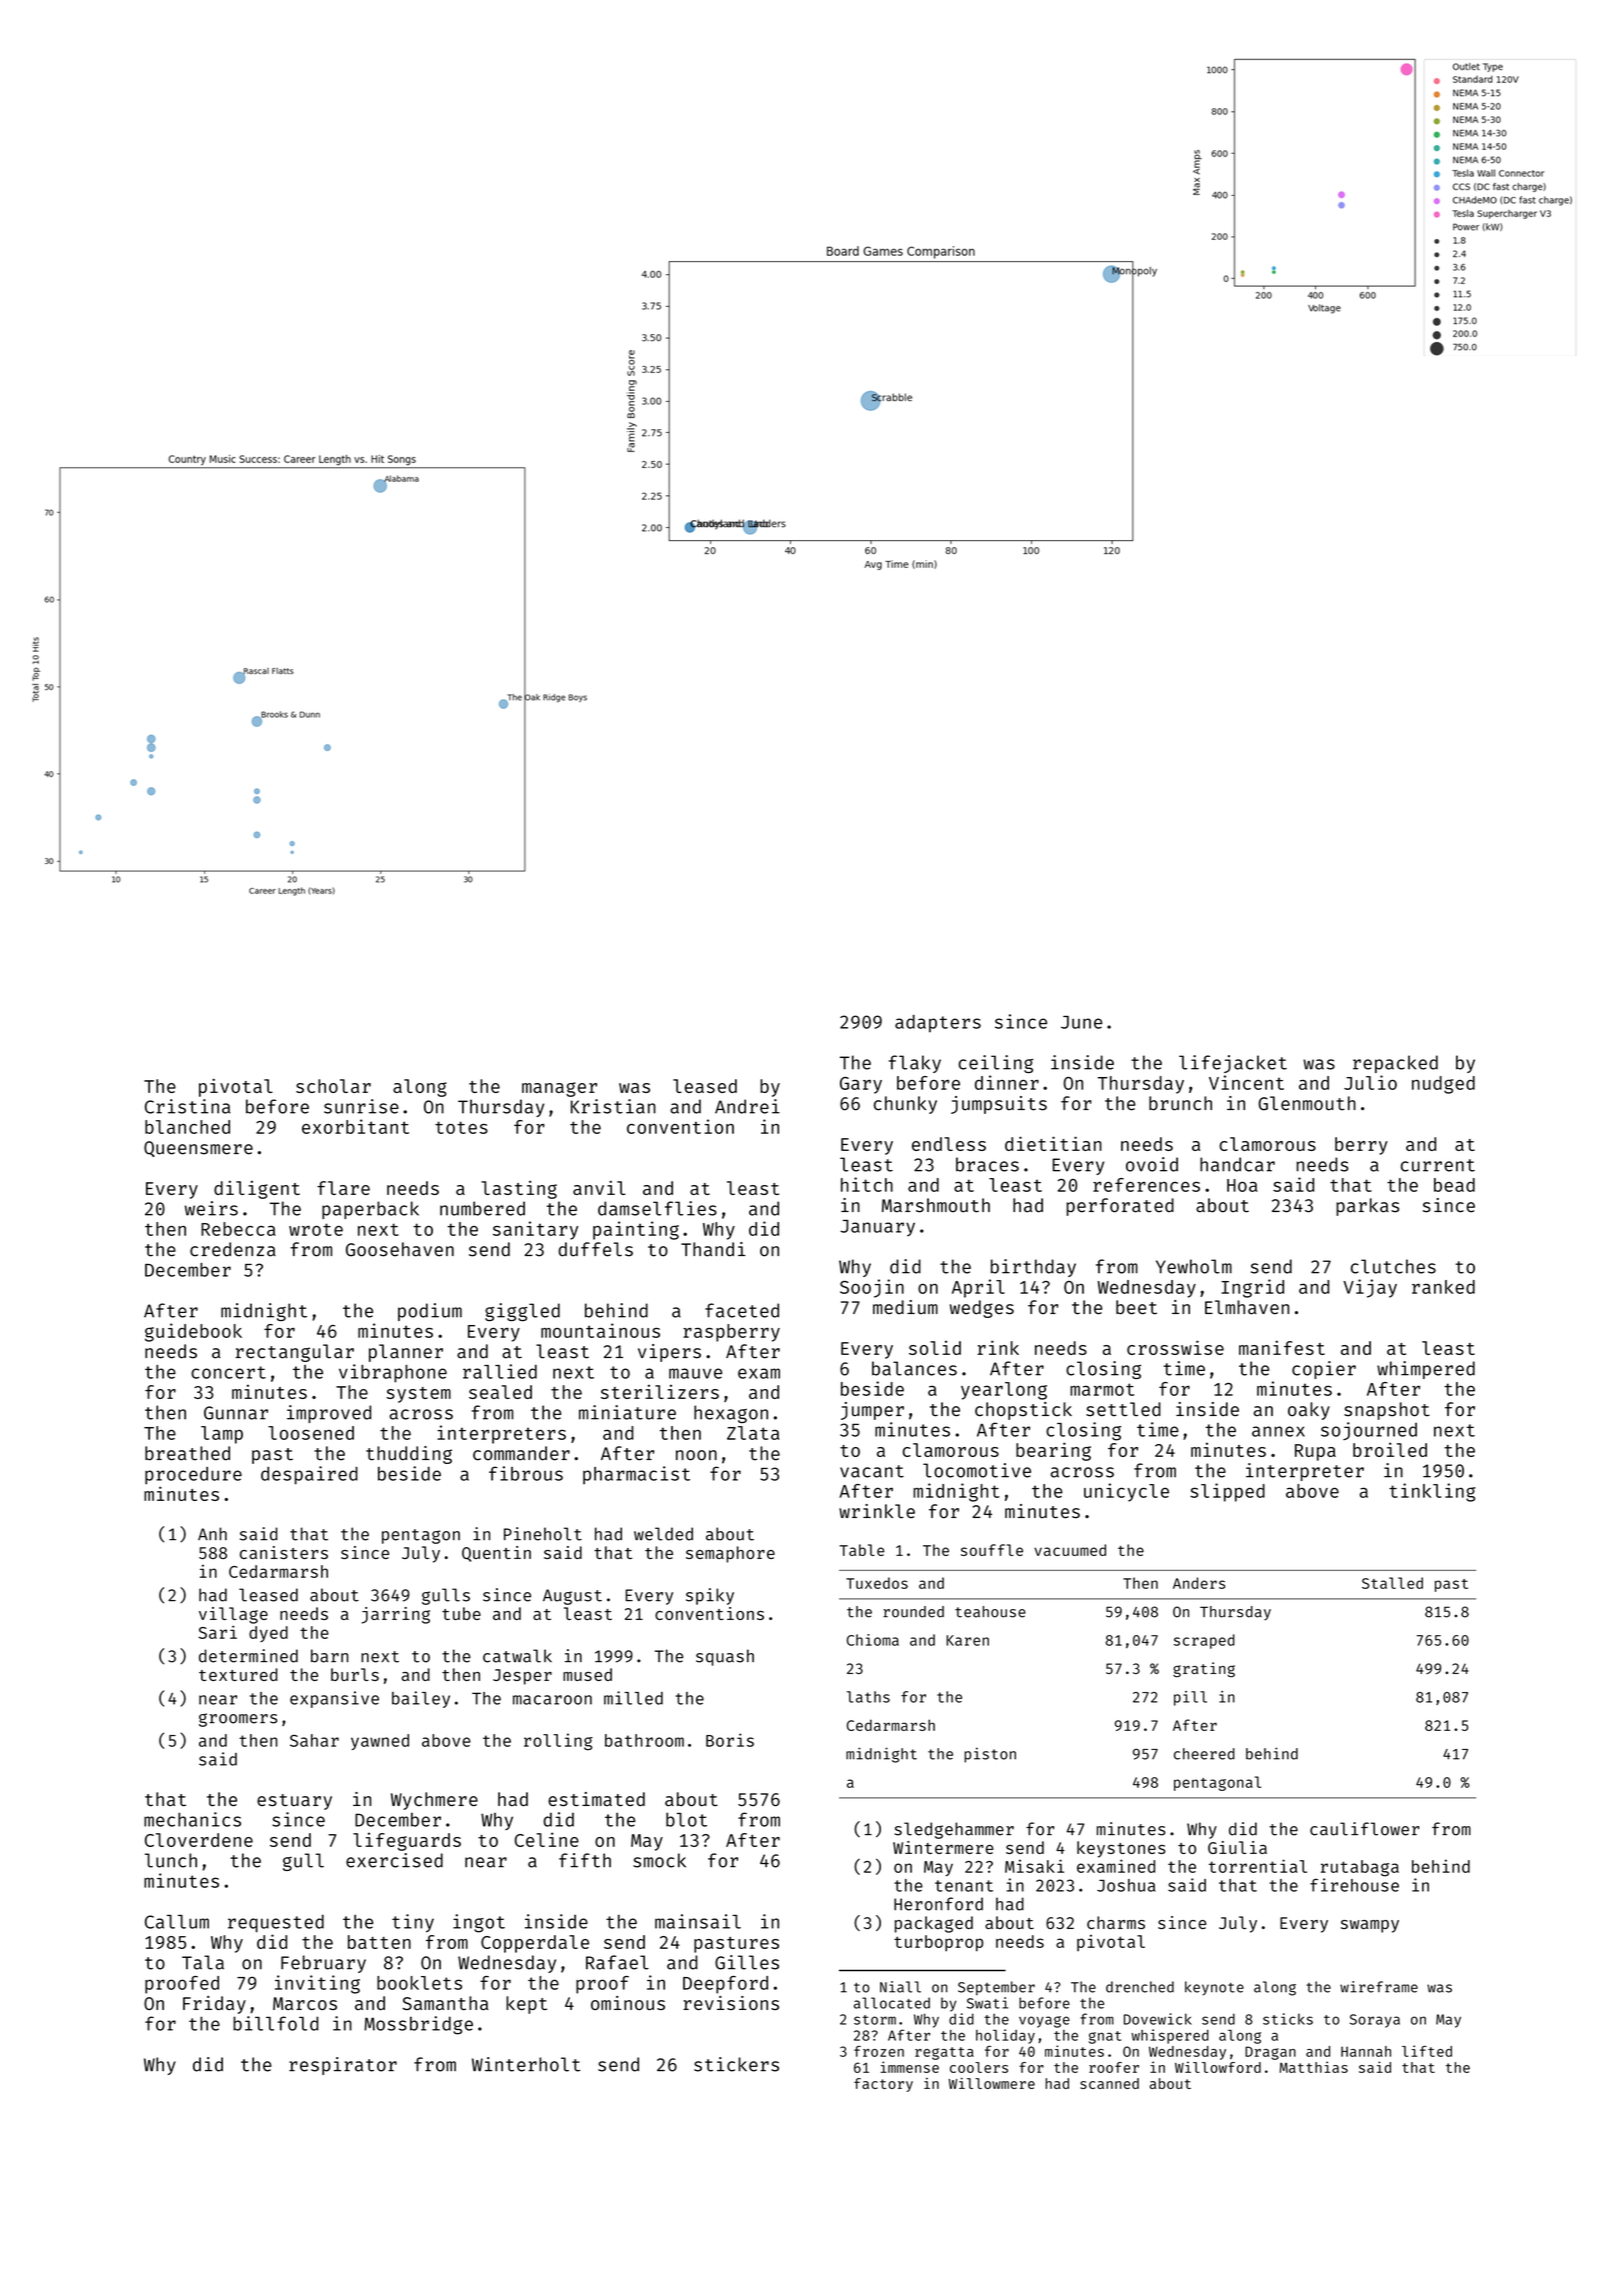 This document has height=2292, width=1620. Describe the element at coordinates (934, 1924) in the document. I see `packaged` at that location.
